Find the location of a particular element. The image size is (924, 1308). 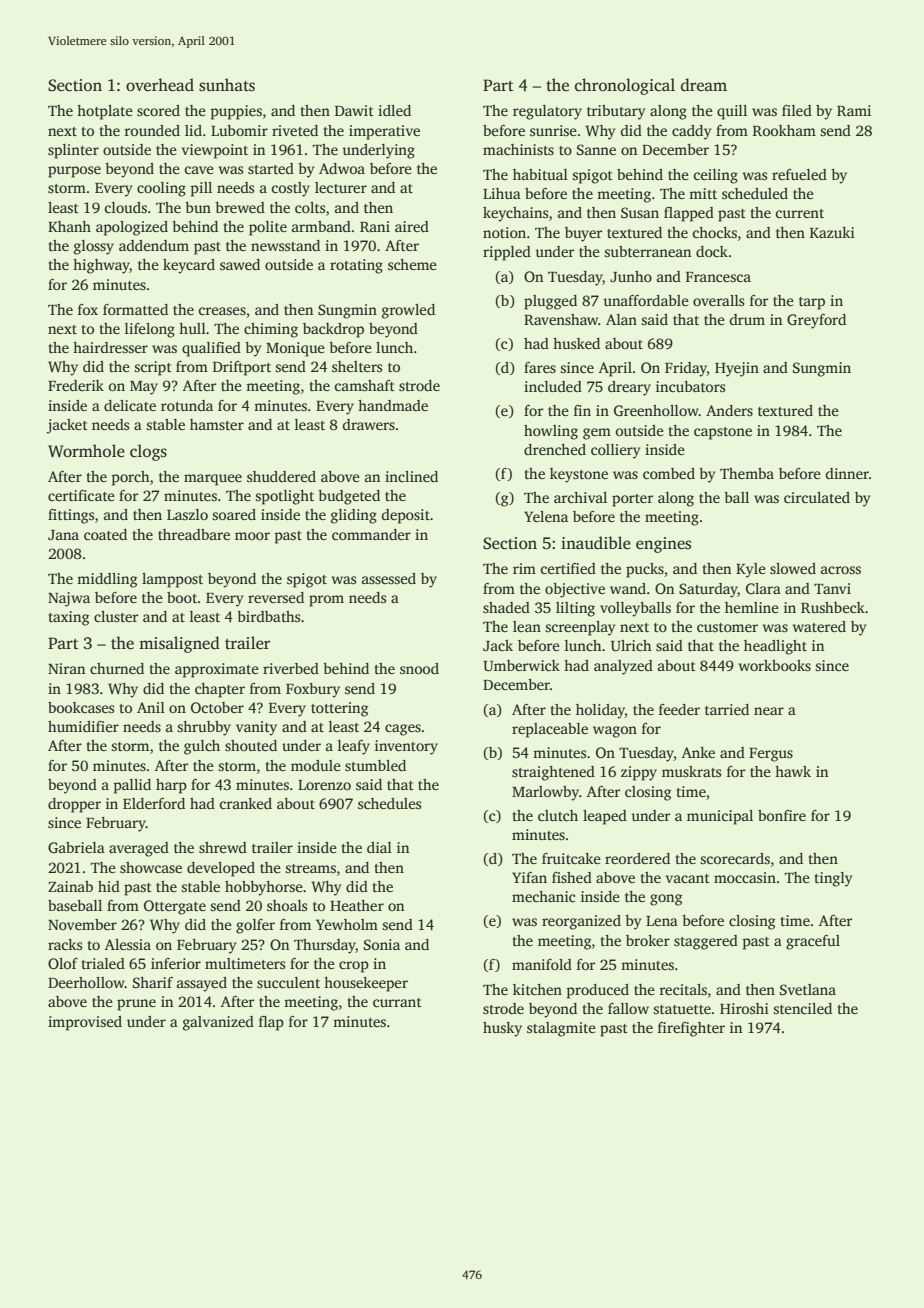

clogs is located at coordinates (148, 452).
